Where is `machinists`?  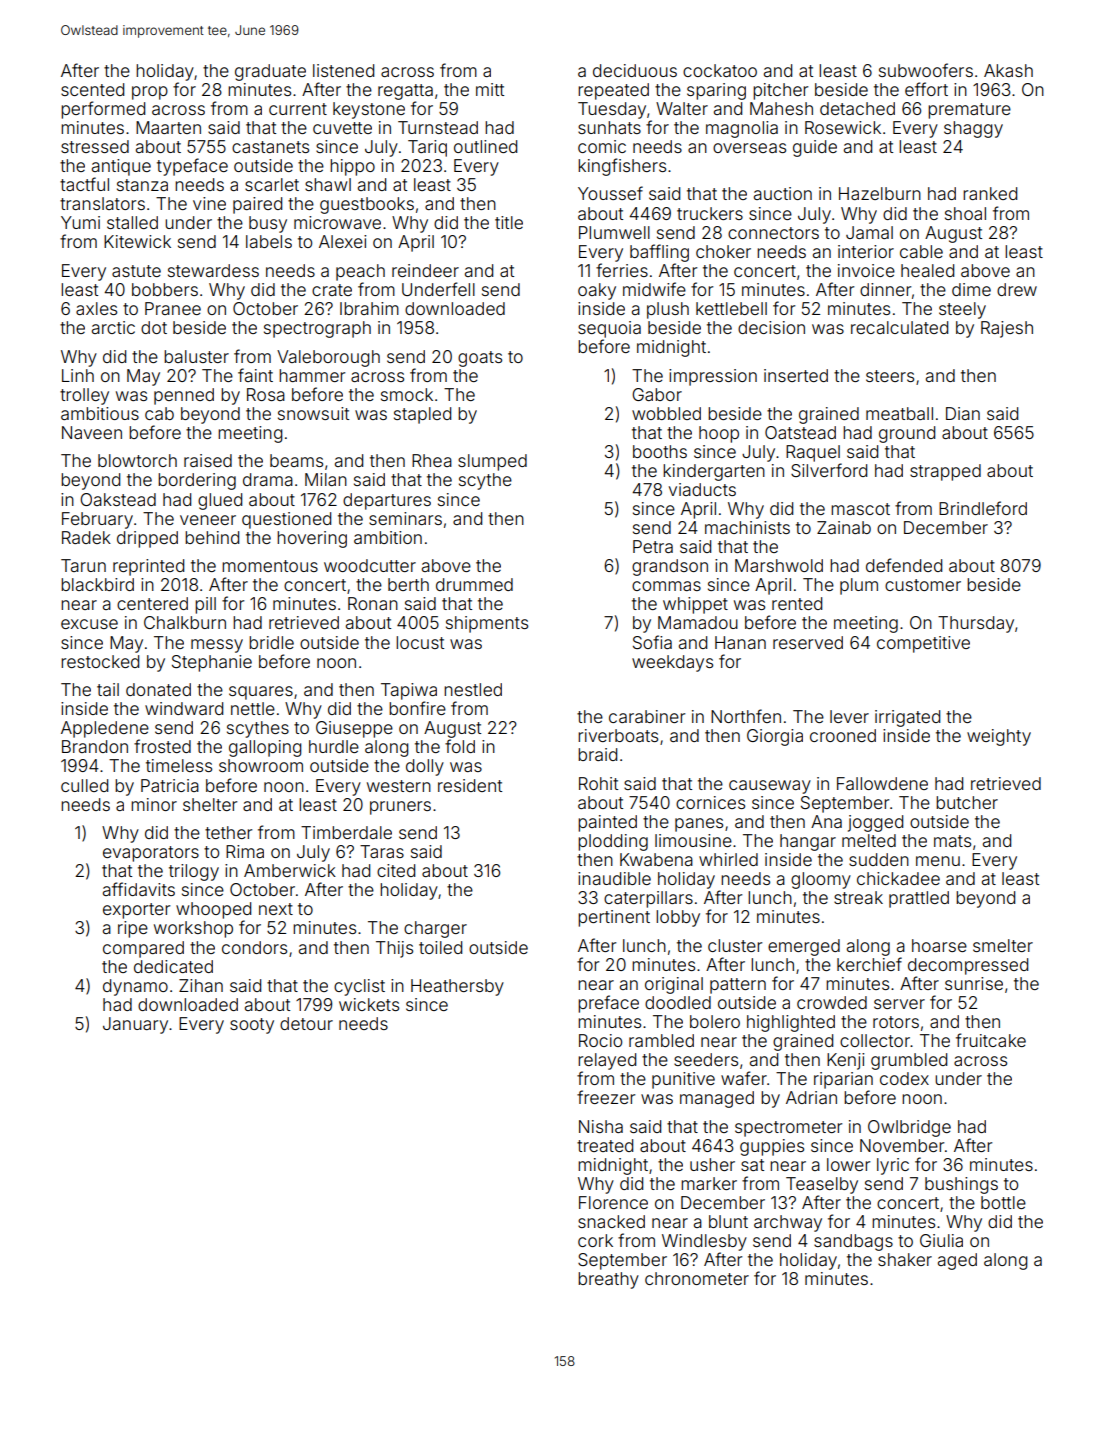
machinists is located at coordinates (747, 527).
